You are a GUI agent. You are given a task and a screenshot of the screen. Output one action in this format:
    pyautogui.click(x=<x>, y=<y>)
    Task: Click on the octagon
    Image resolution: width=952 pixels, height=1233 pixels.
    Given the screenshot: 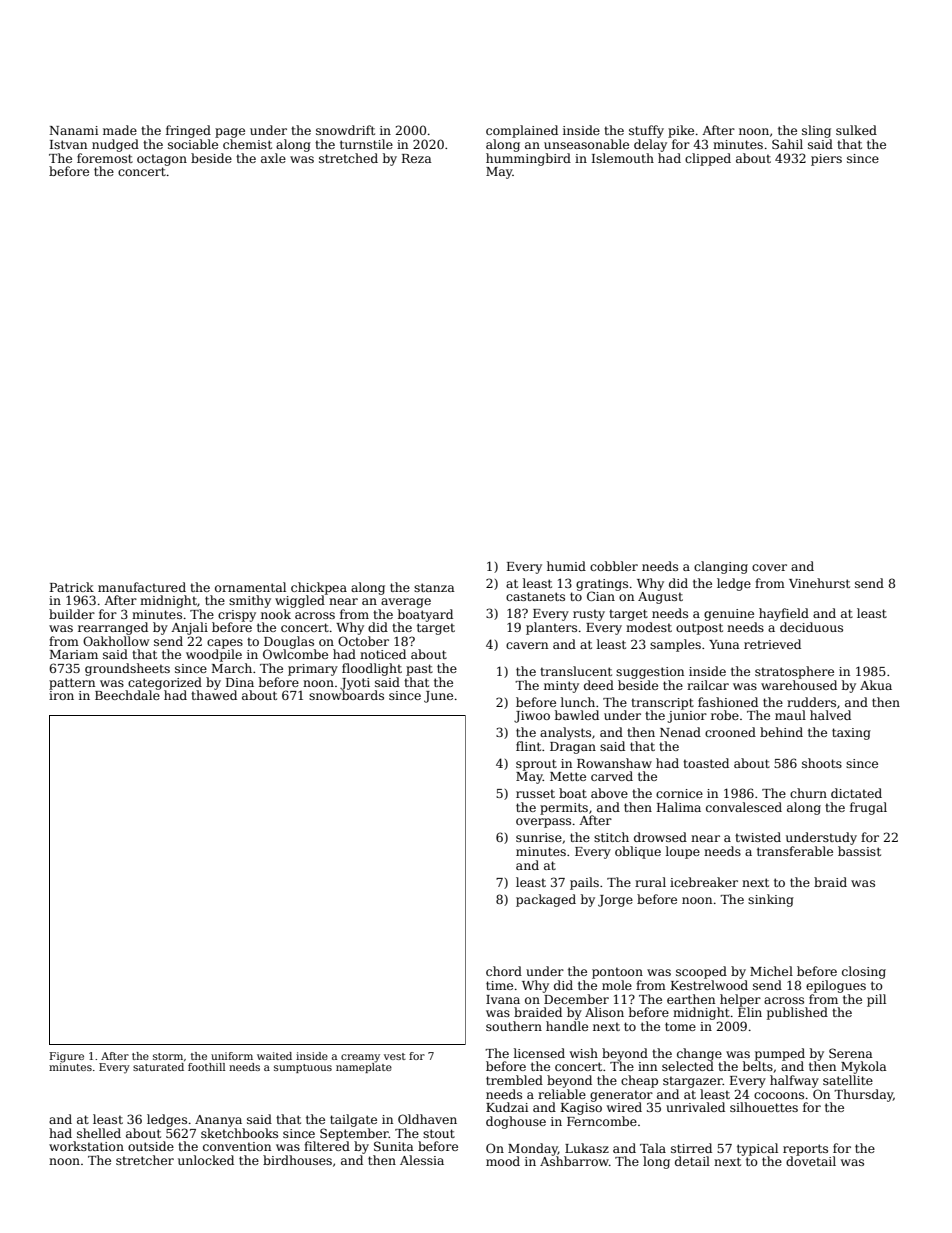 What is the action you would take?
    pyautogui.click(x=162, y=160)
